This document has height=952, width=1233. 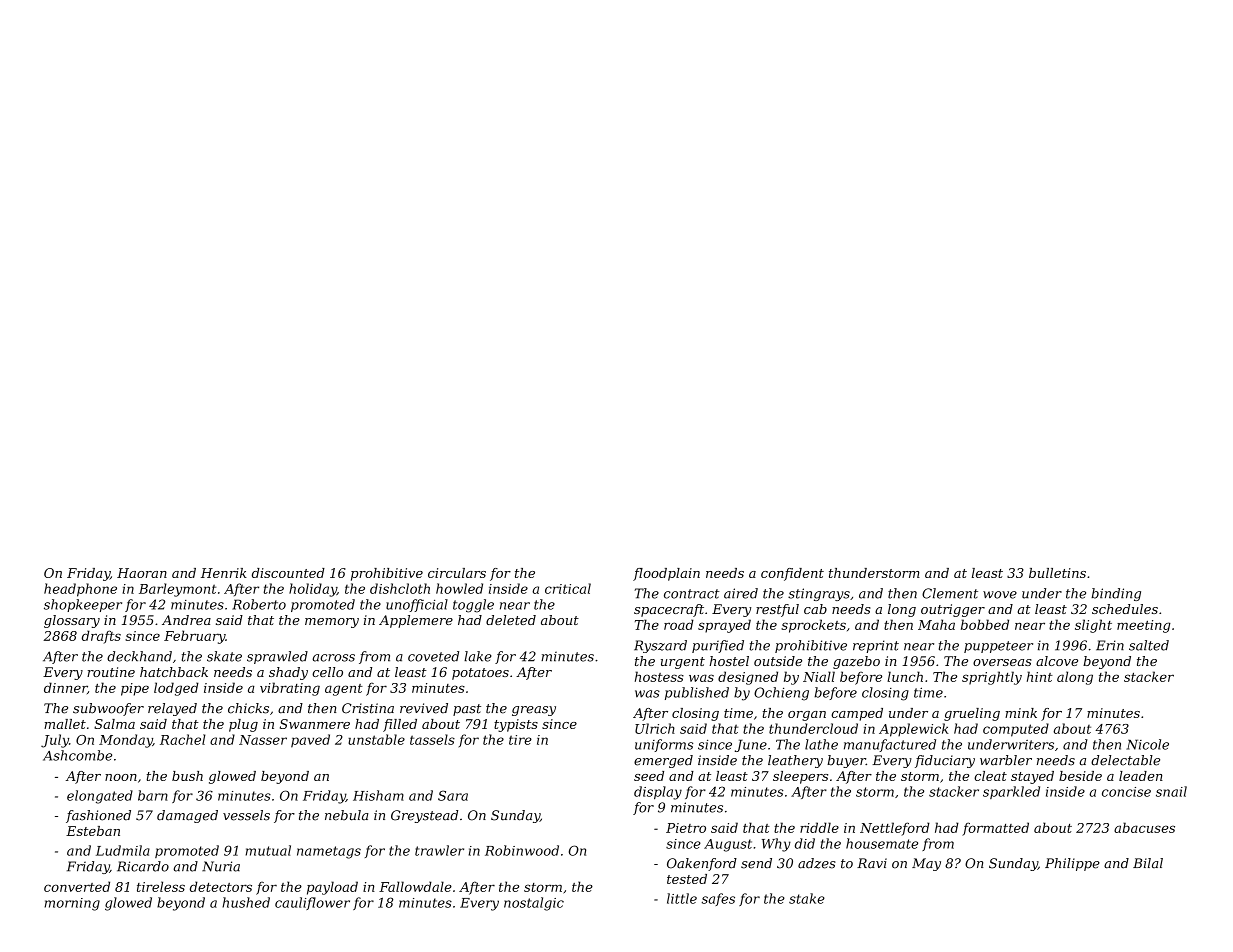 What do you see at coordinates (1125, 760) in the document?
I see `delectable` at bounding box center [1125, 760].
